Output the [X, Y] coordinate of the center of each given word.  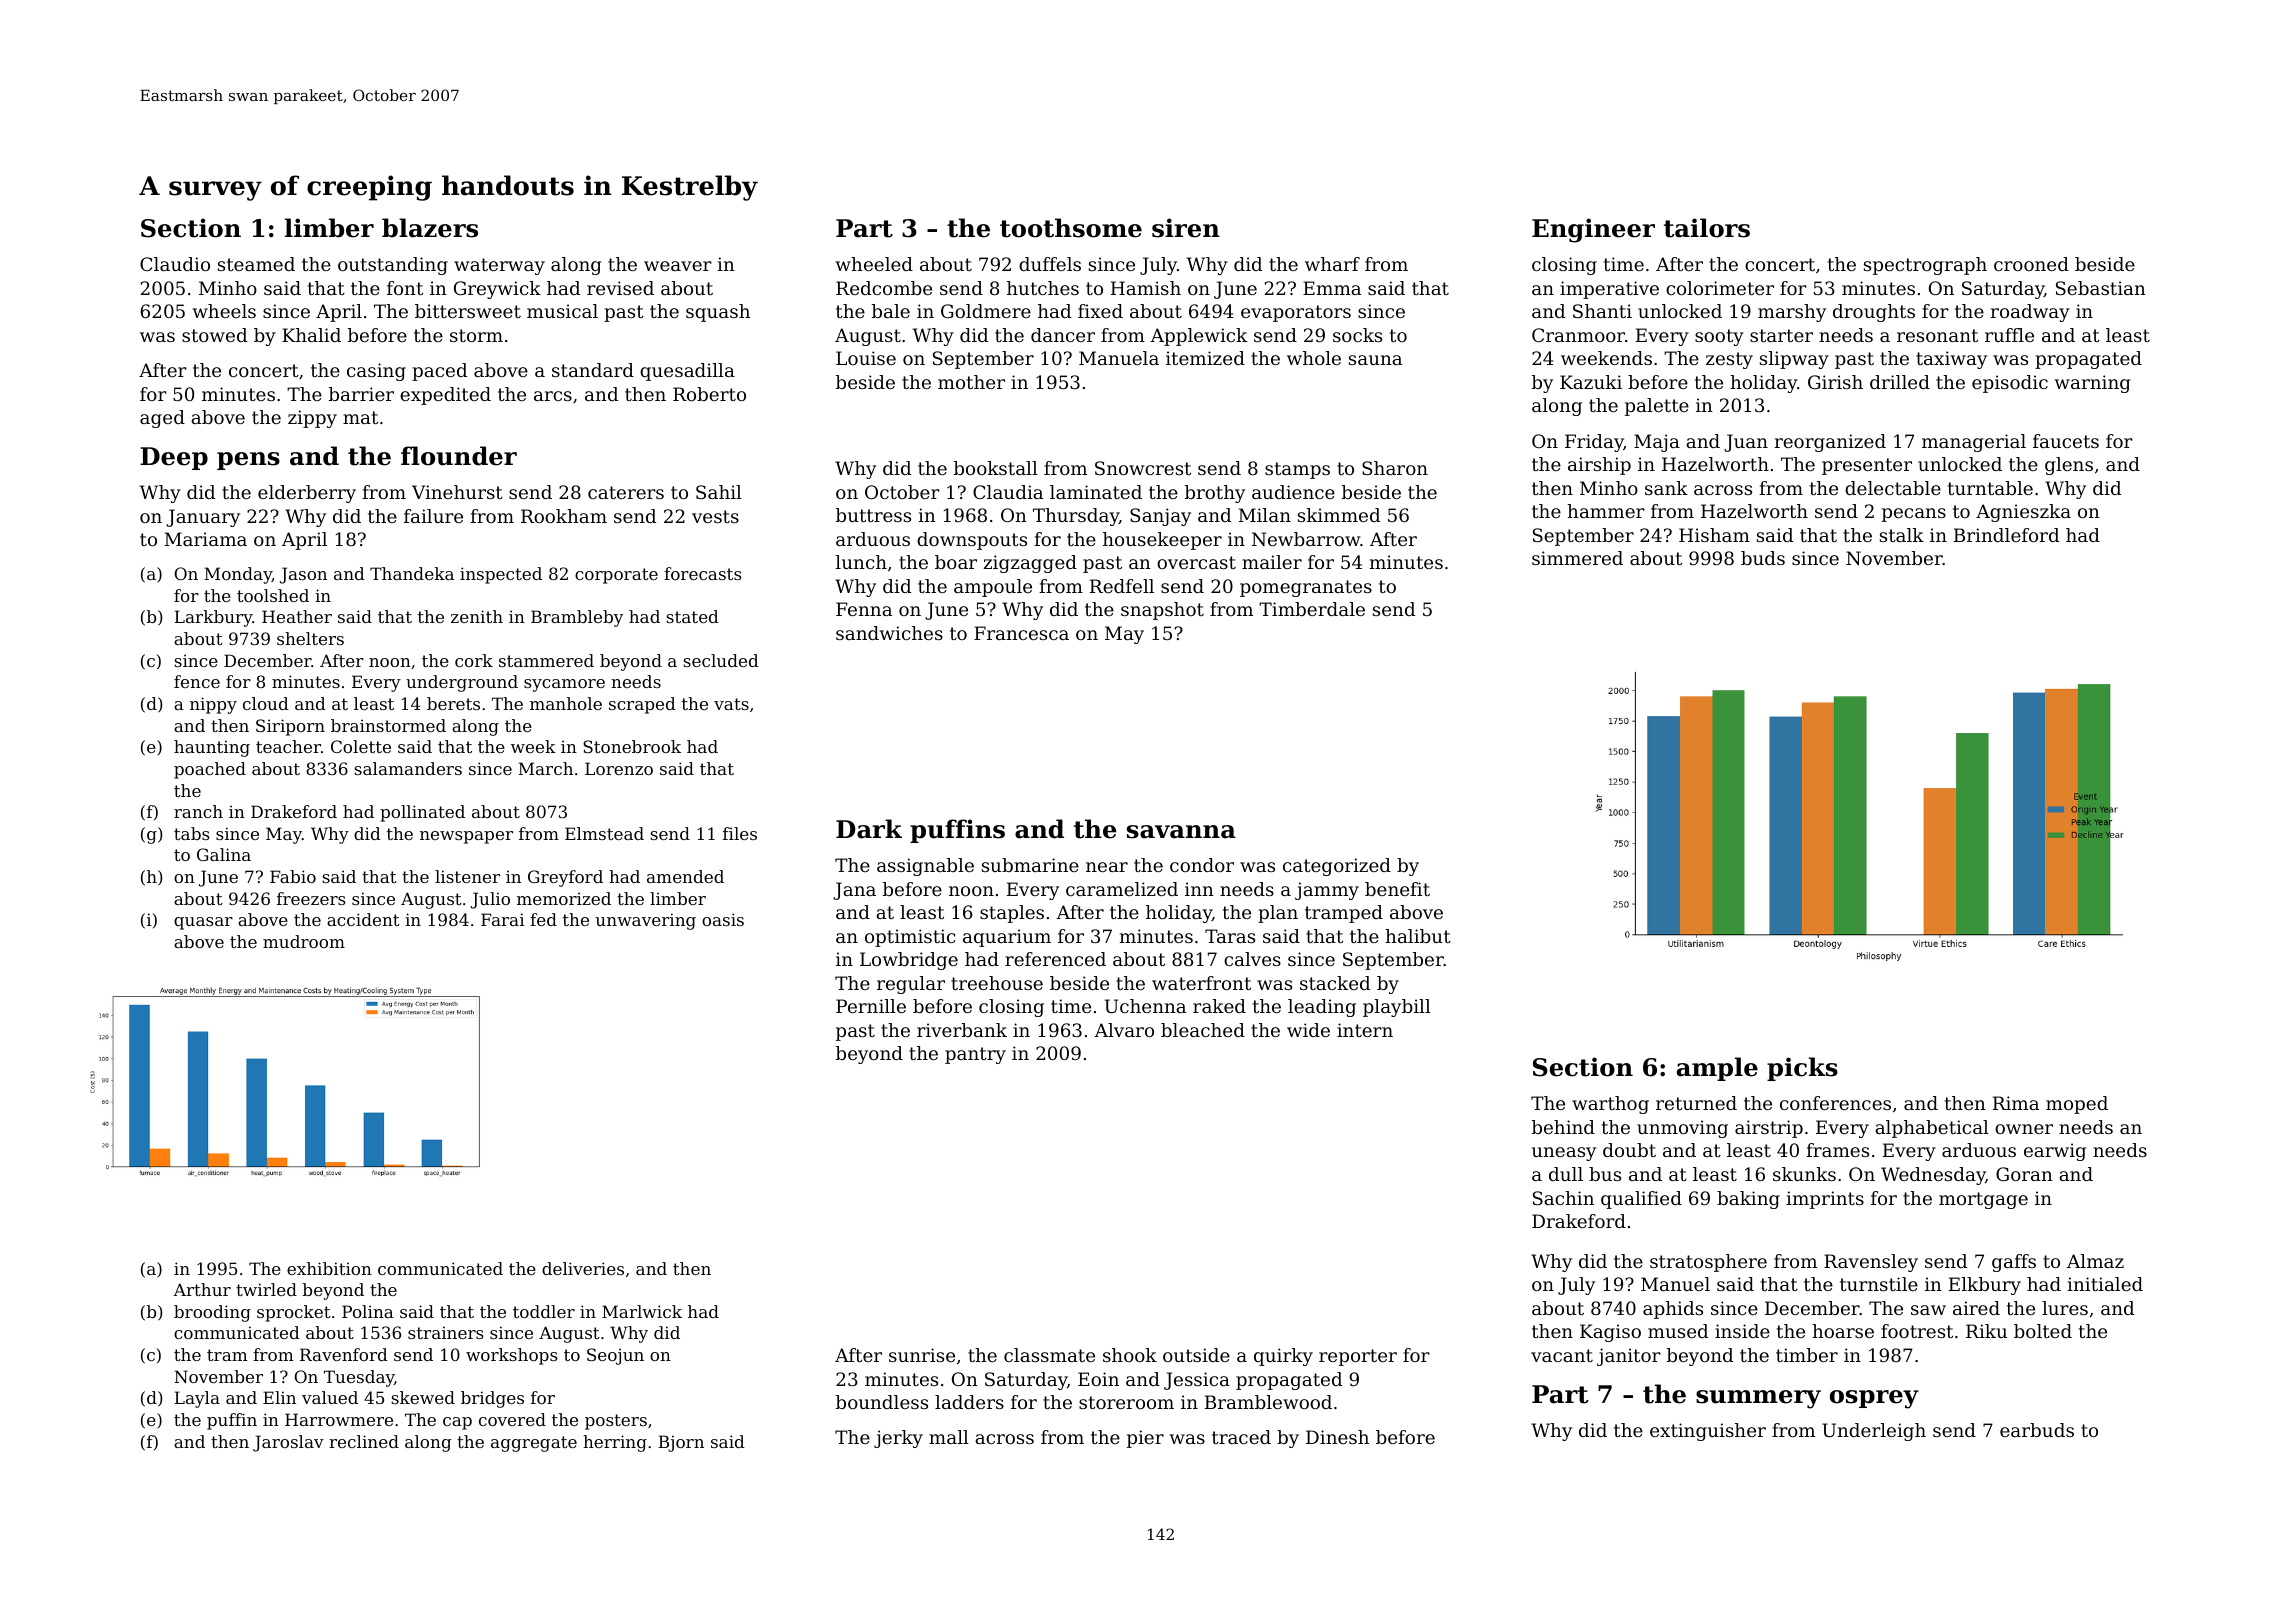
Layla [197, 1399]
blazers [430, 228]
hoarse [1843, 1331]
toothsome [1071, 228]
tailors [1707, 228]
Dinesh [1337, 1437]
